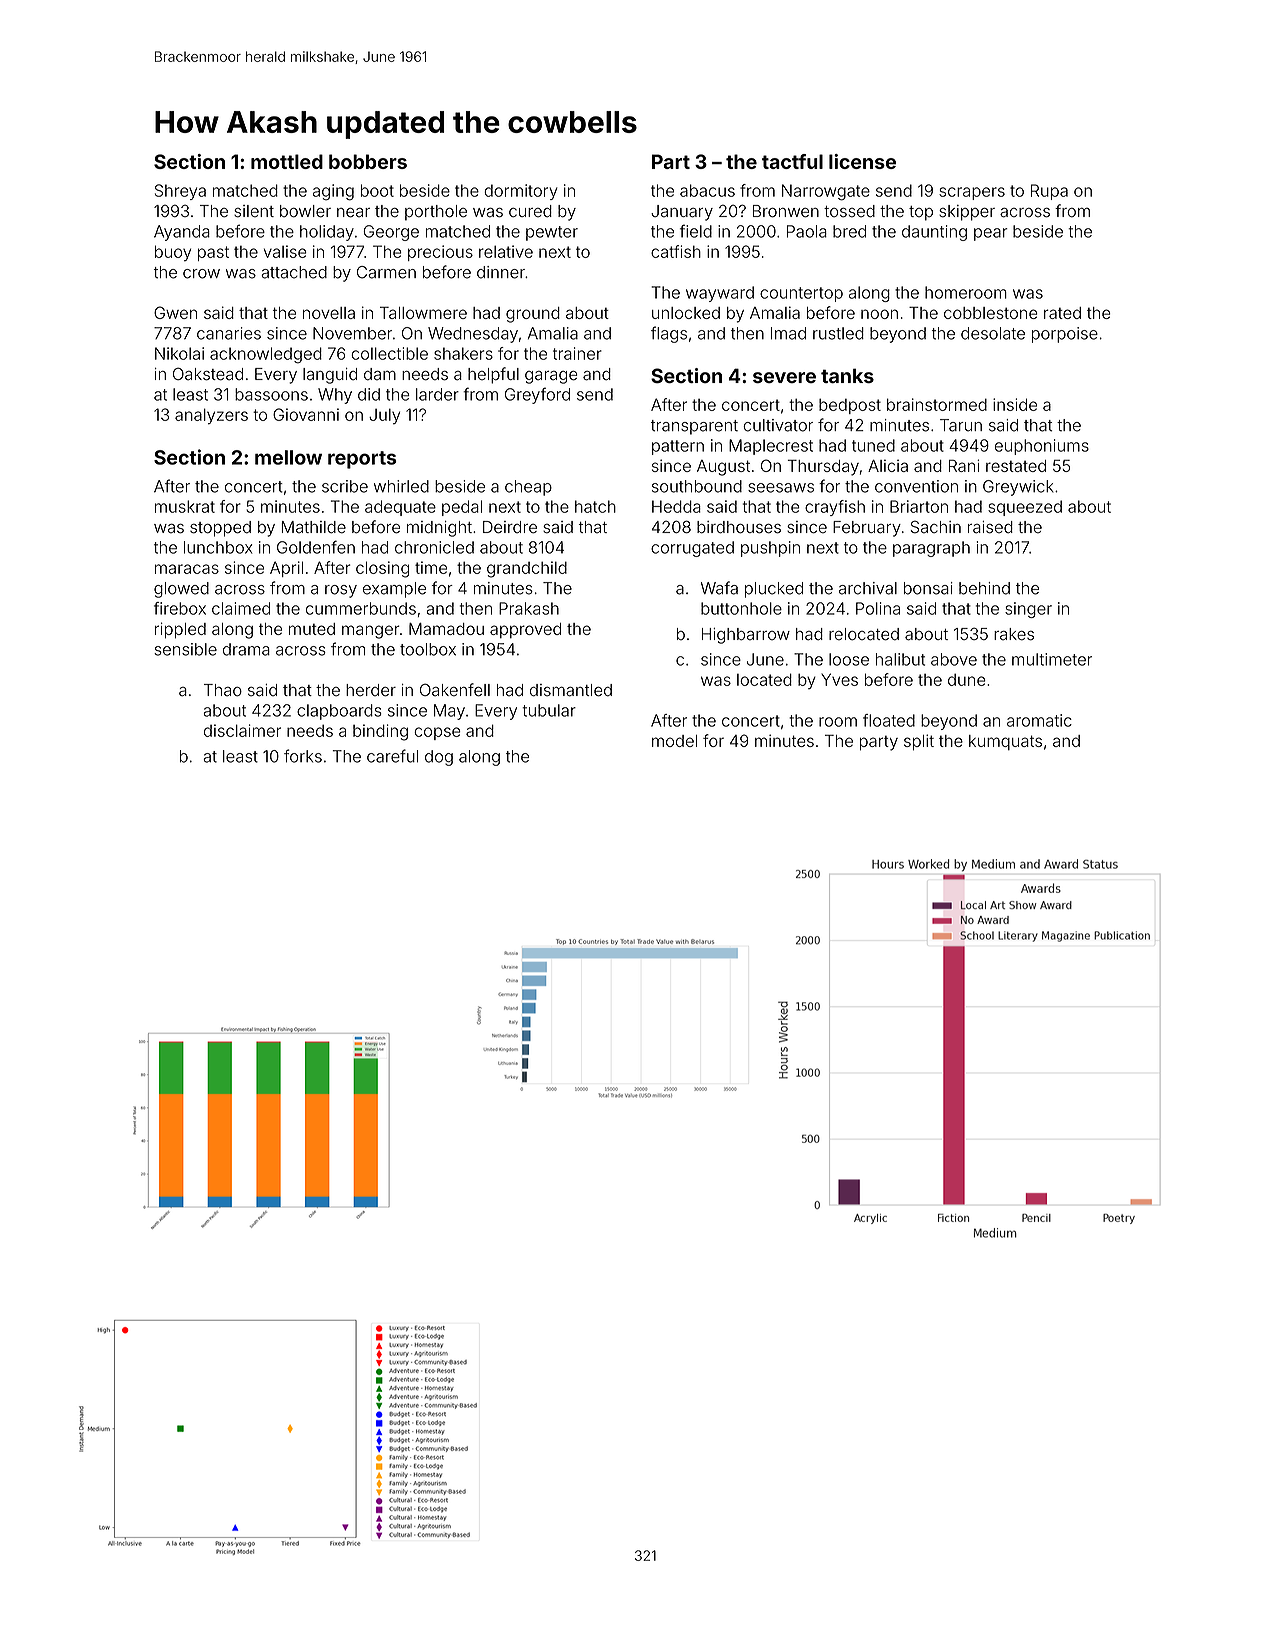  Describe the element at coordinates (218, 547) in the image. I see `lunchbox` at that location.
